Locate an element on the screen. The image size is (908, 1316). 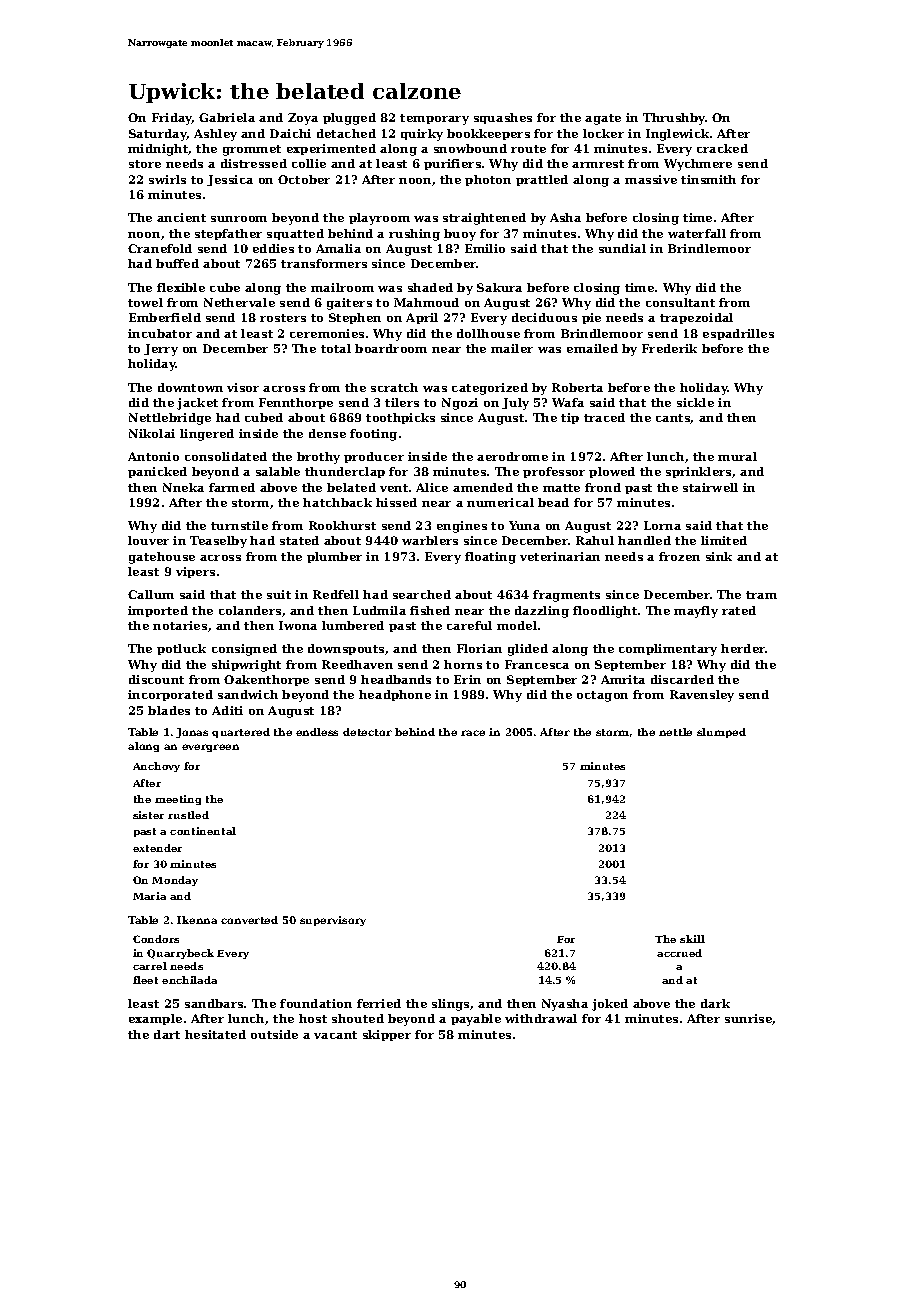
locker is located at coordinates (603, 133).
